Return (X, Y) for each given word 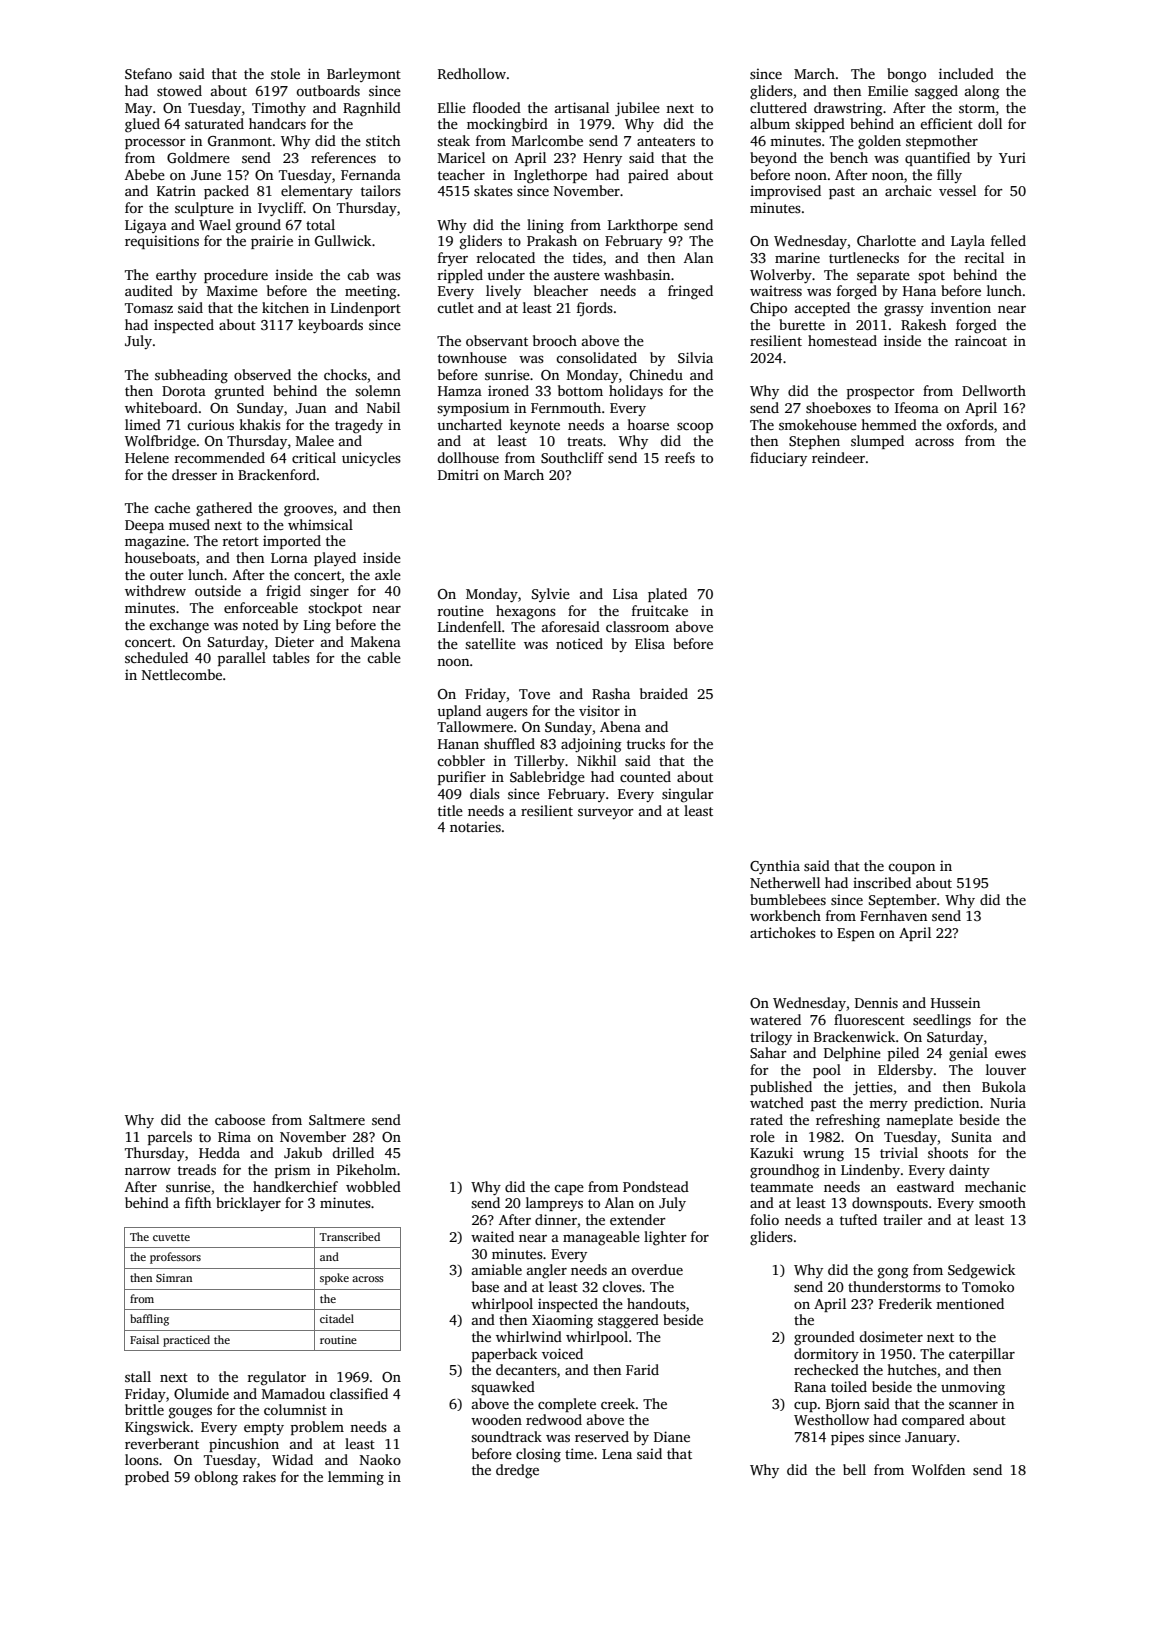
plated (667, 595)
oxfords (970, 424)
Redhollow (472, 73)
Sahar (768, 1052)
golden (879, 142)
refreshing (848, 1121)
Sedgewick (981, 1271)
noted (260, 624)
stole (285, 73)
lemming (356, 1478)
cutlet (455, 307)
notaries (475, 826)
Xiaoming (562, 1321)
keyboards (330, 326)
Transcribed (350, 1236)
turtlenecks (864, 257)
